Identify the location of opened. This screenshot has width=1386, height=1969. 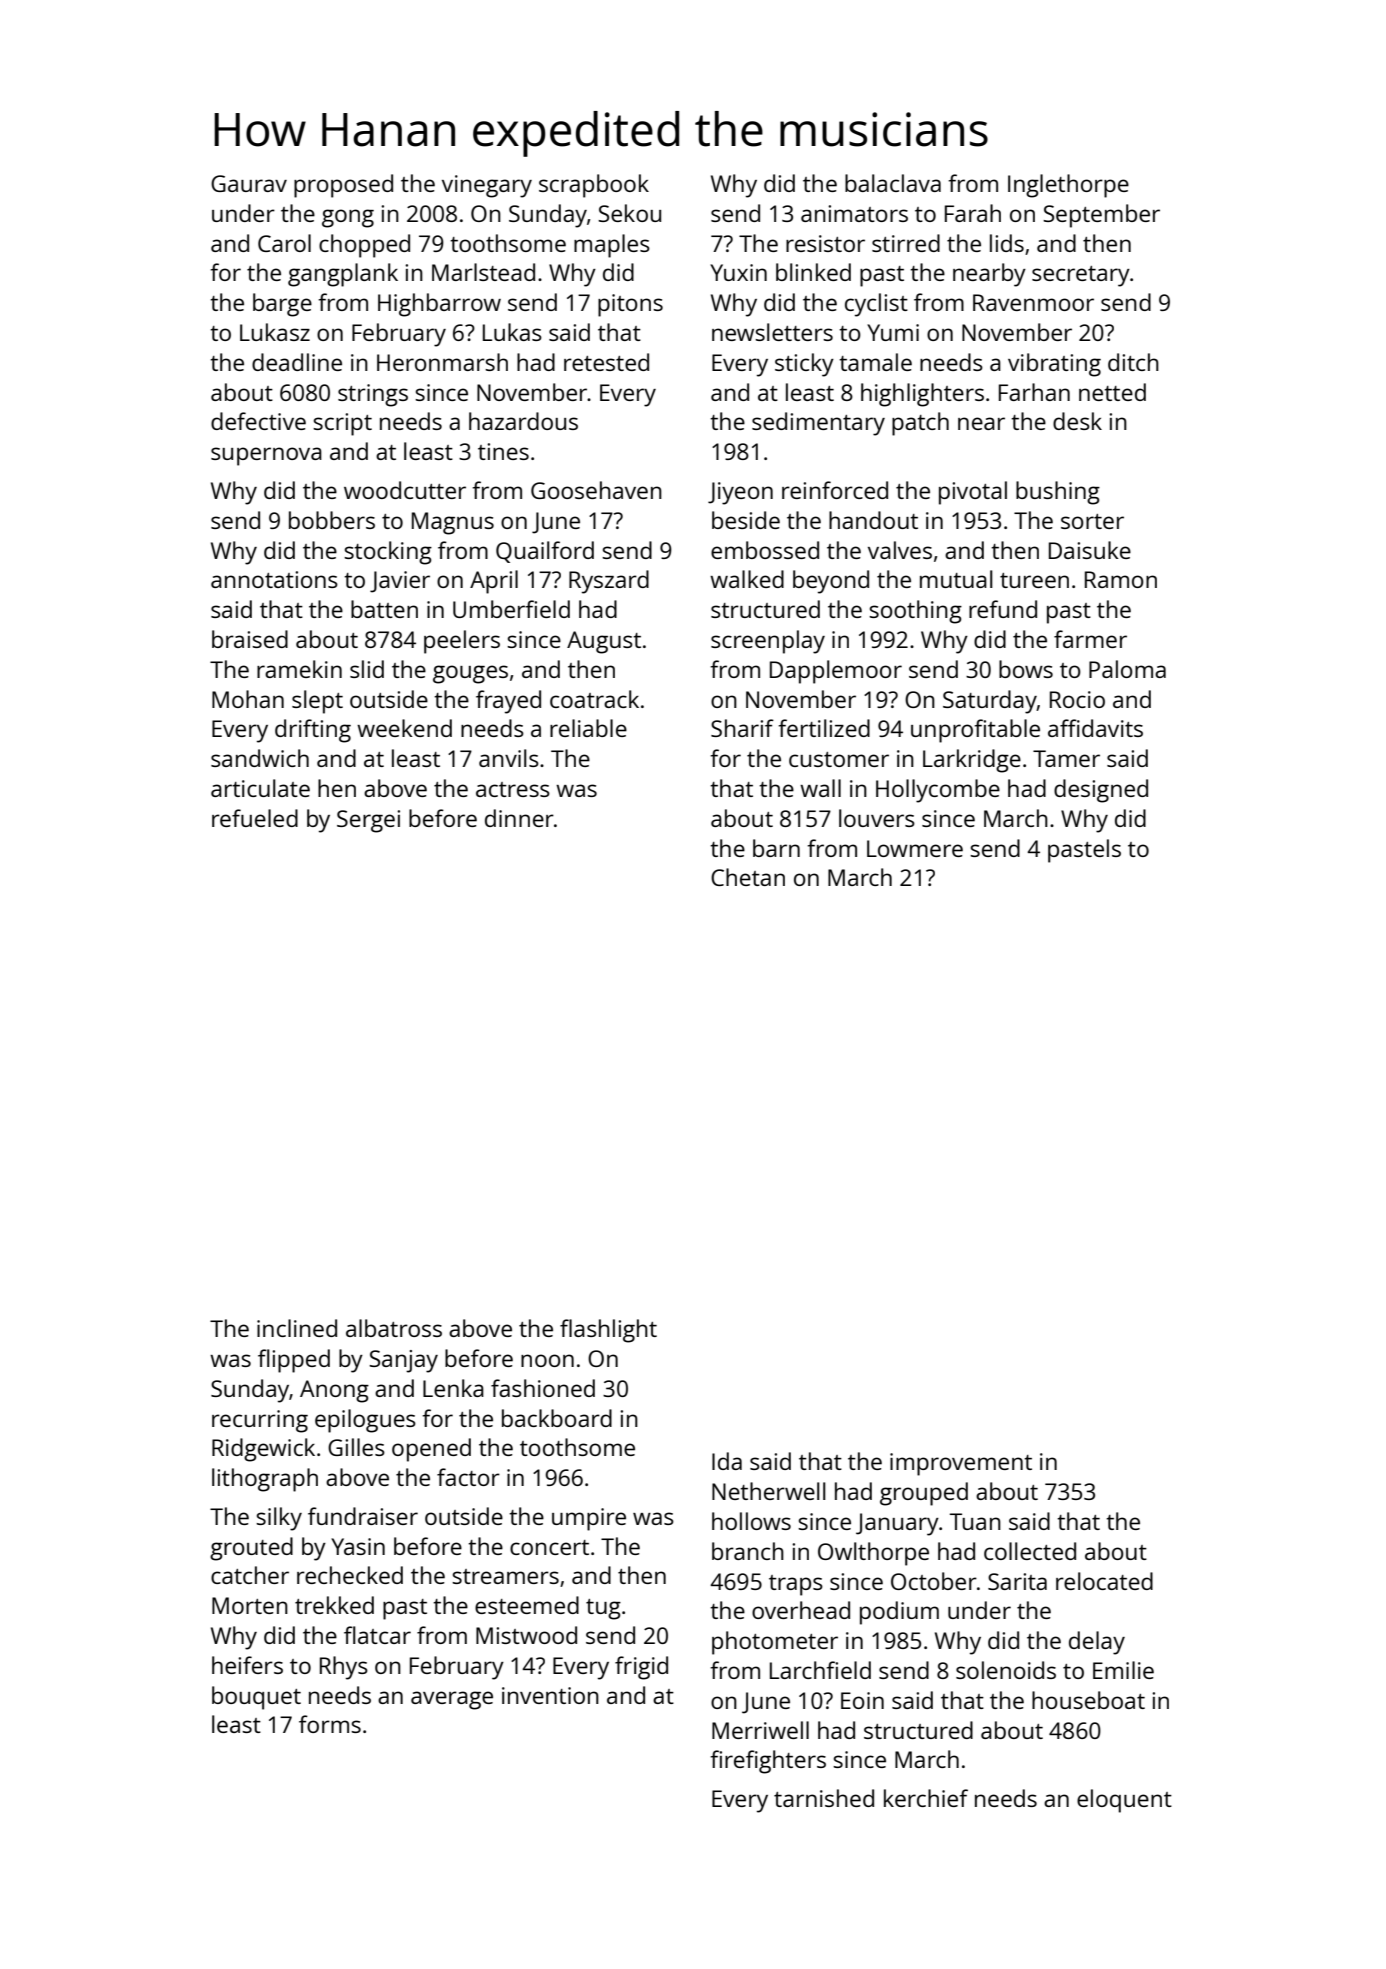
(431, 1450).
